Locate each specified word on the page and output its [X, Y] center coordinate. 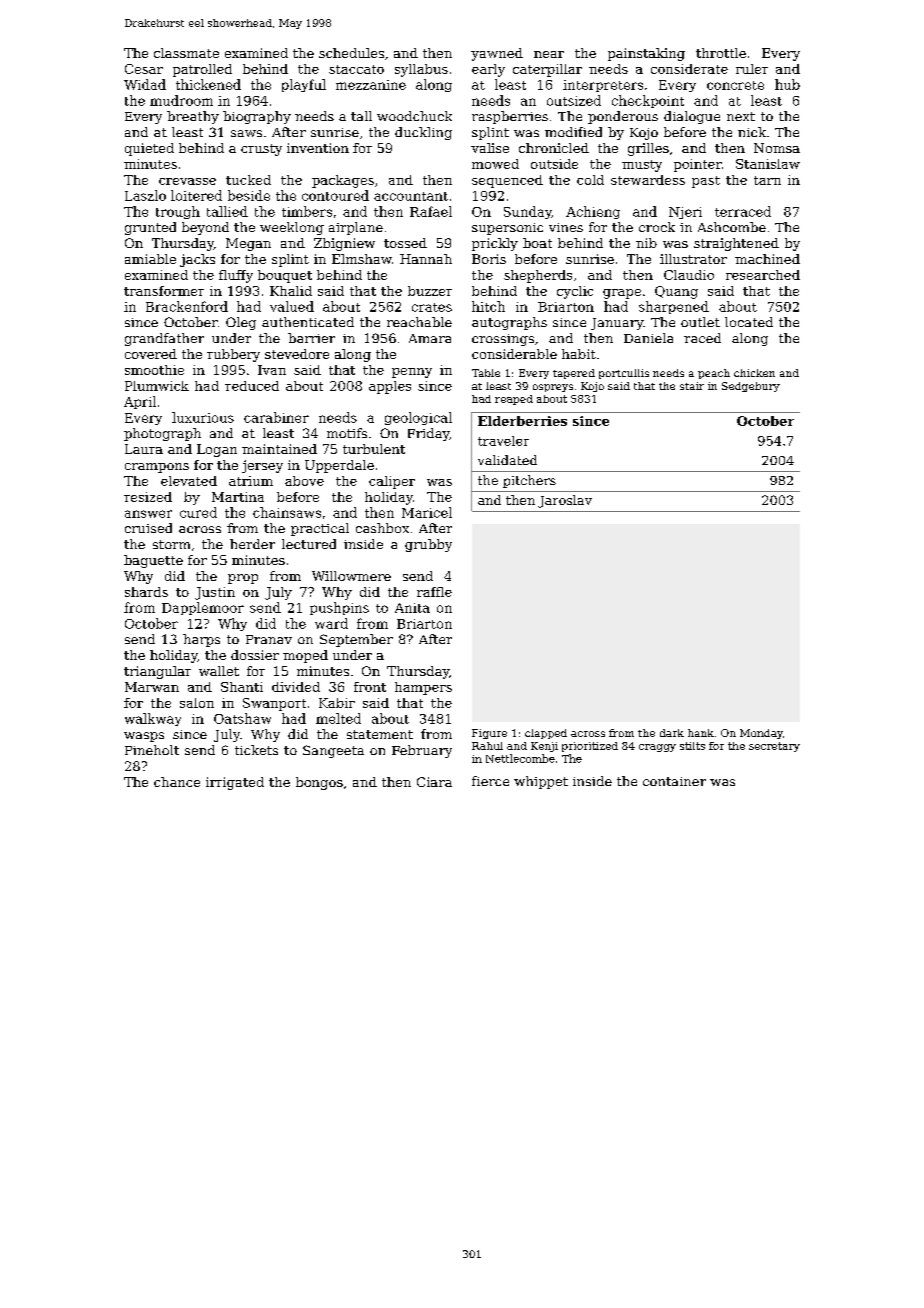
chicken [754, 373]
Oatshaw [242, 718]
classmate [186, 53]
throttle [721, 53]
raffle [434, 592]
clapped [546, 734]
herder [252, 544]
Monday [761, 734]
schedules [351, 53]
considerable [514, 354]
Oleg [241, 323]
